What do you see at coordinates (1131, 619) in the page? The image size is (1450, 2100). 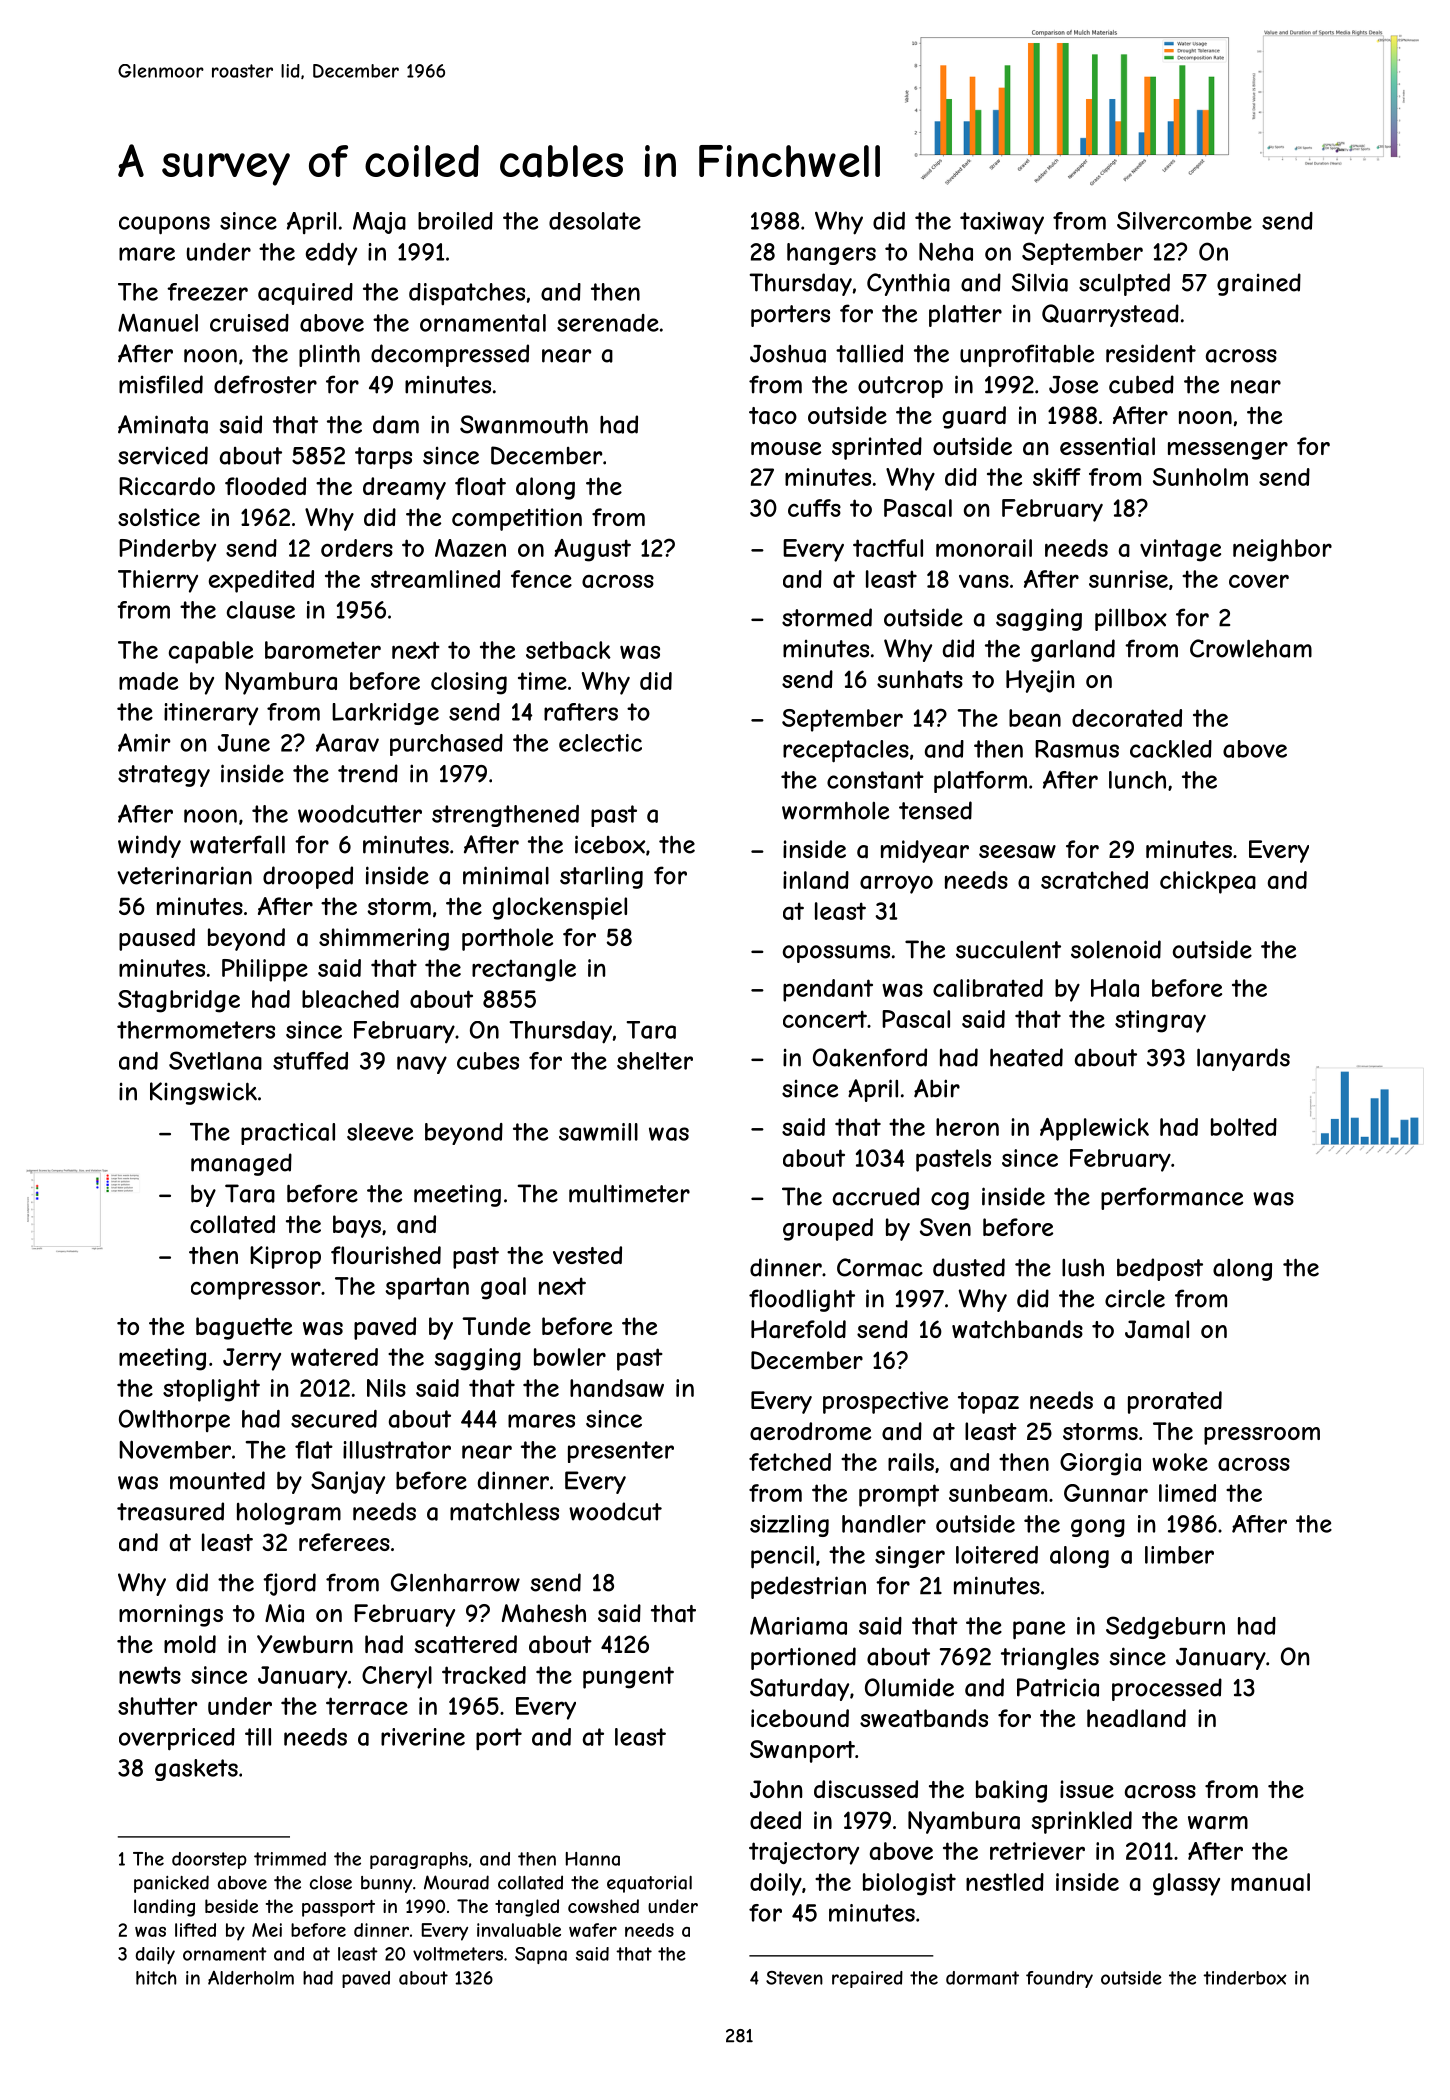 I see `pillbox` at bounding box center [1131, 619].
